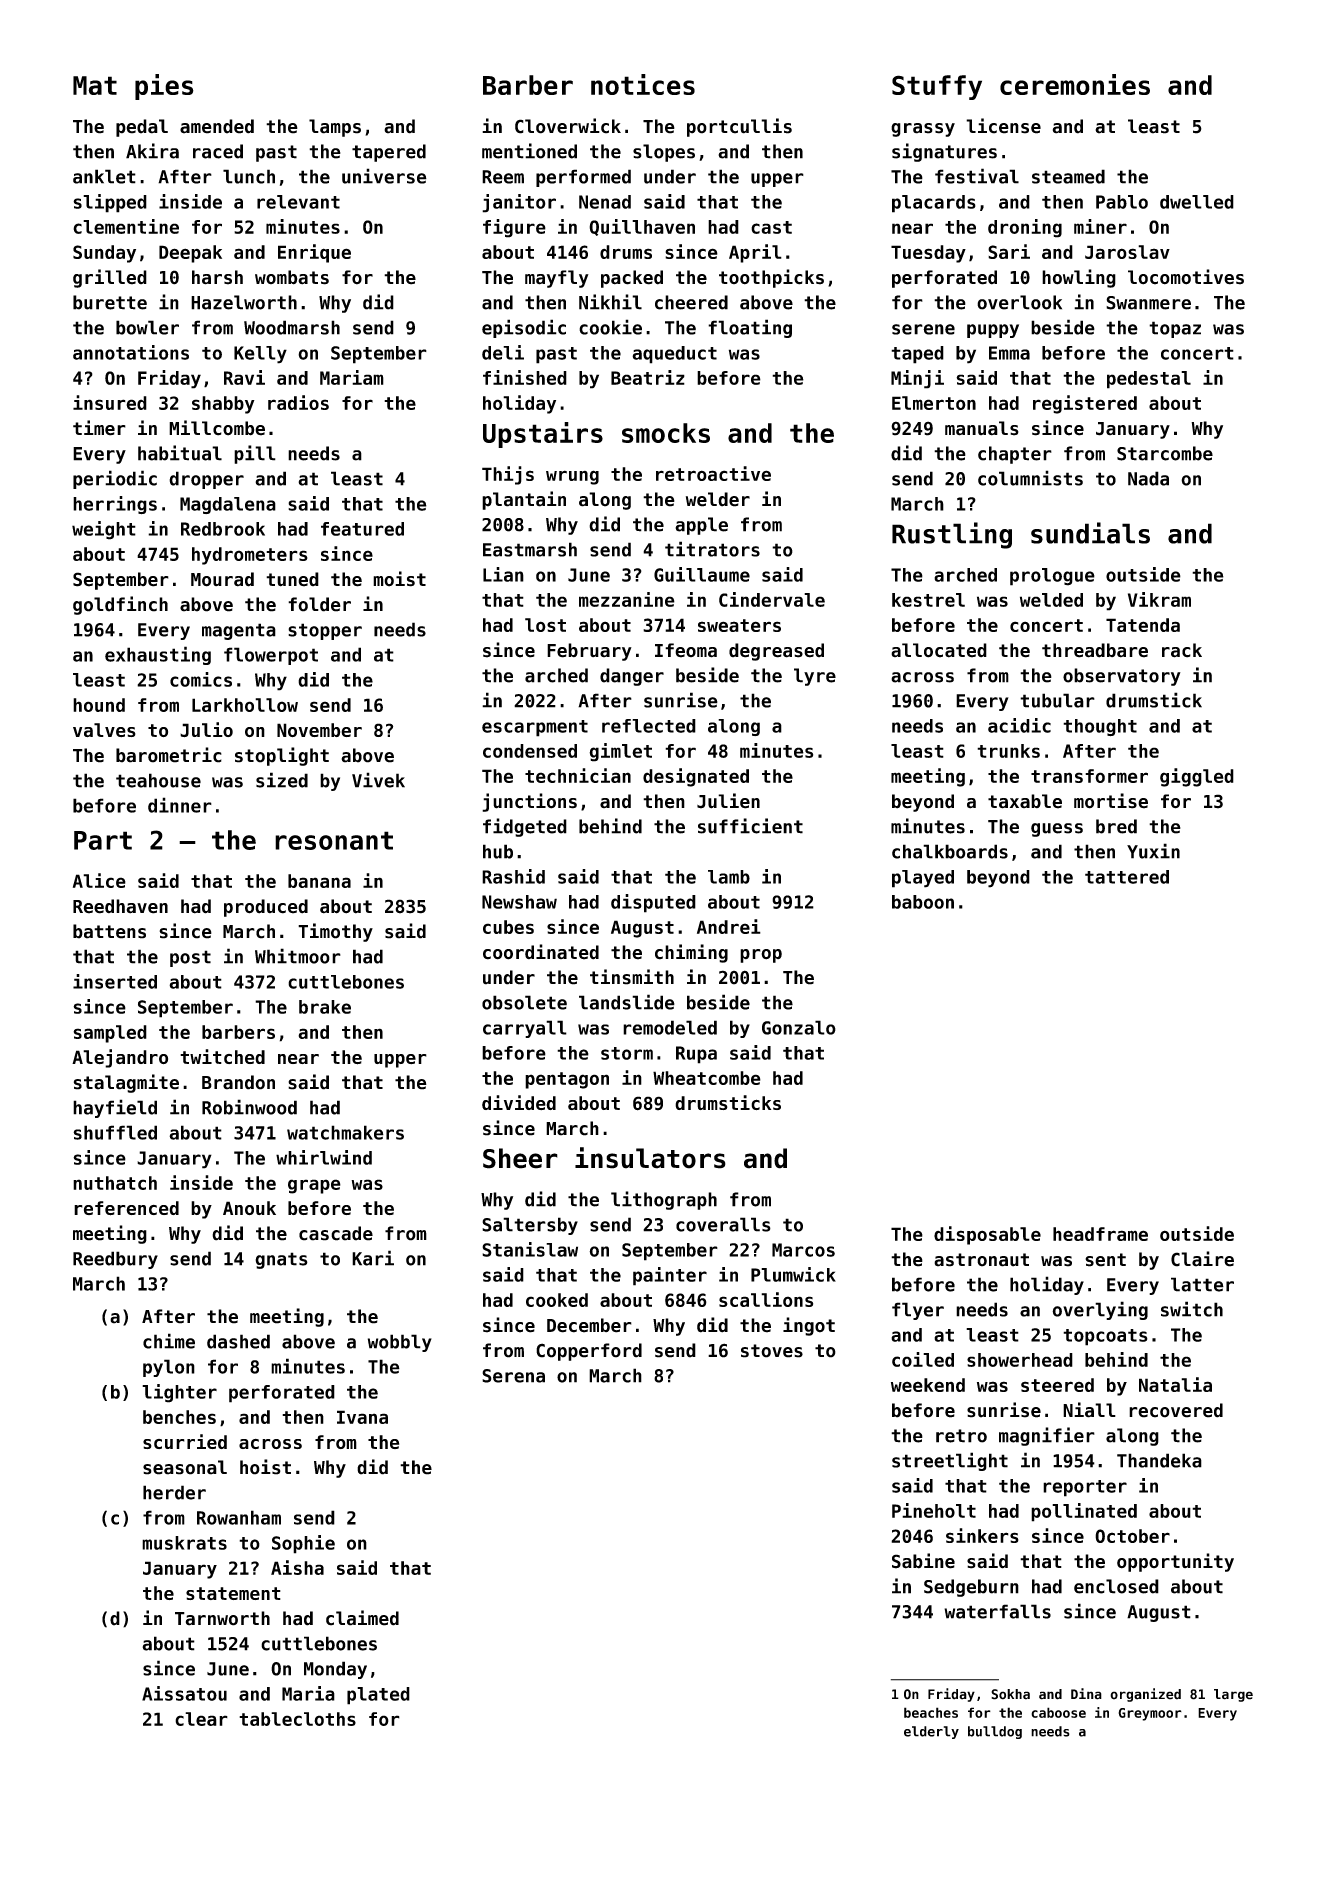 This document has height=1878, width=1328. Describe the element at coordinates (772, 1351) in the document. I see `stoves` at that location.
